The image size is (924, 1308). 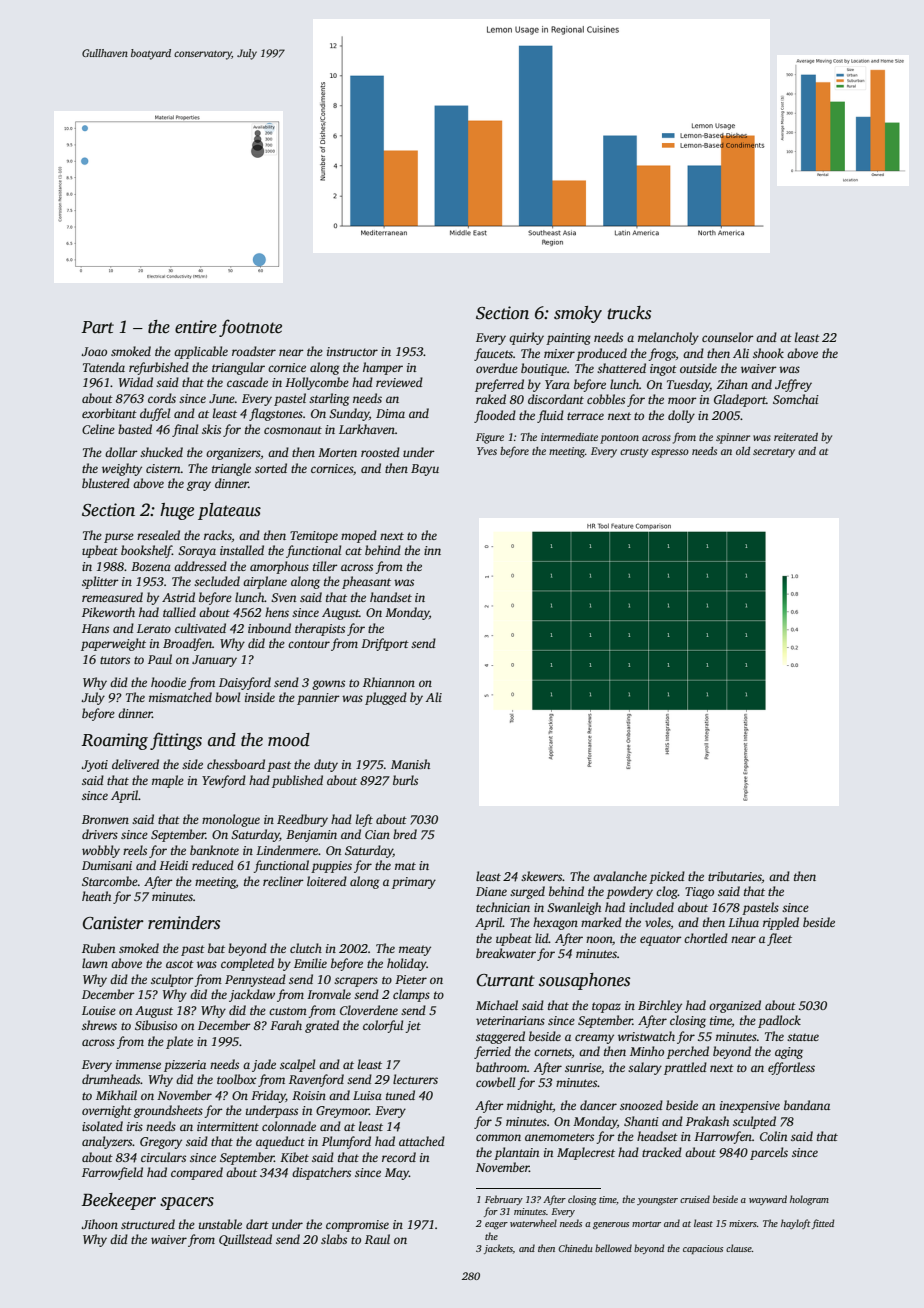 What do you see at coordinates (526, 338) in the screenshot?
I see `quirky` at bounding box center [526, 338].
